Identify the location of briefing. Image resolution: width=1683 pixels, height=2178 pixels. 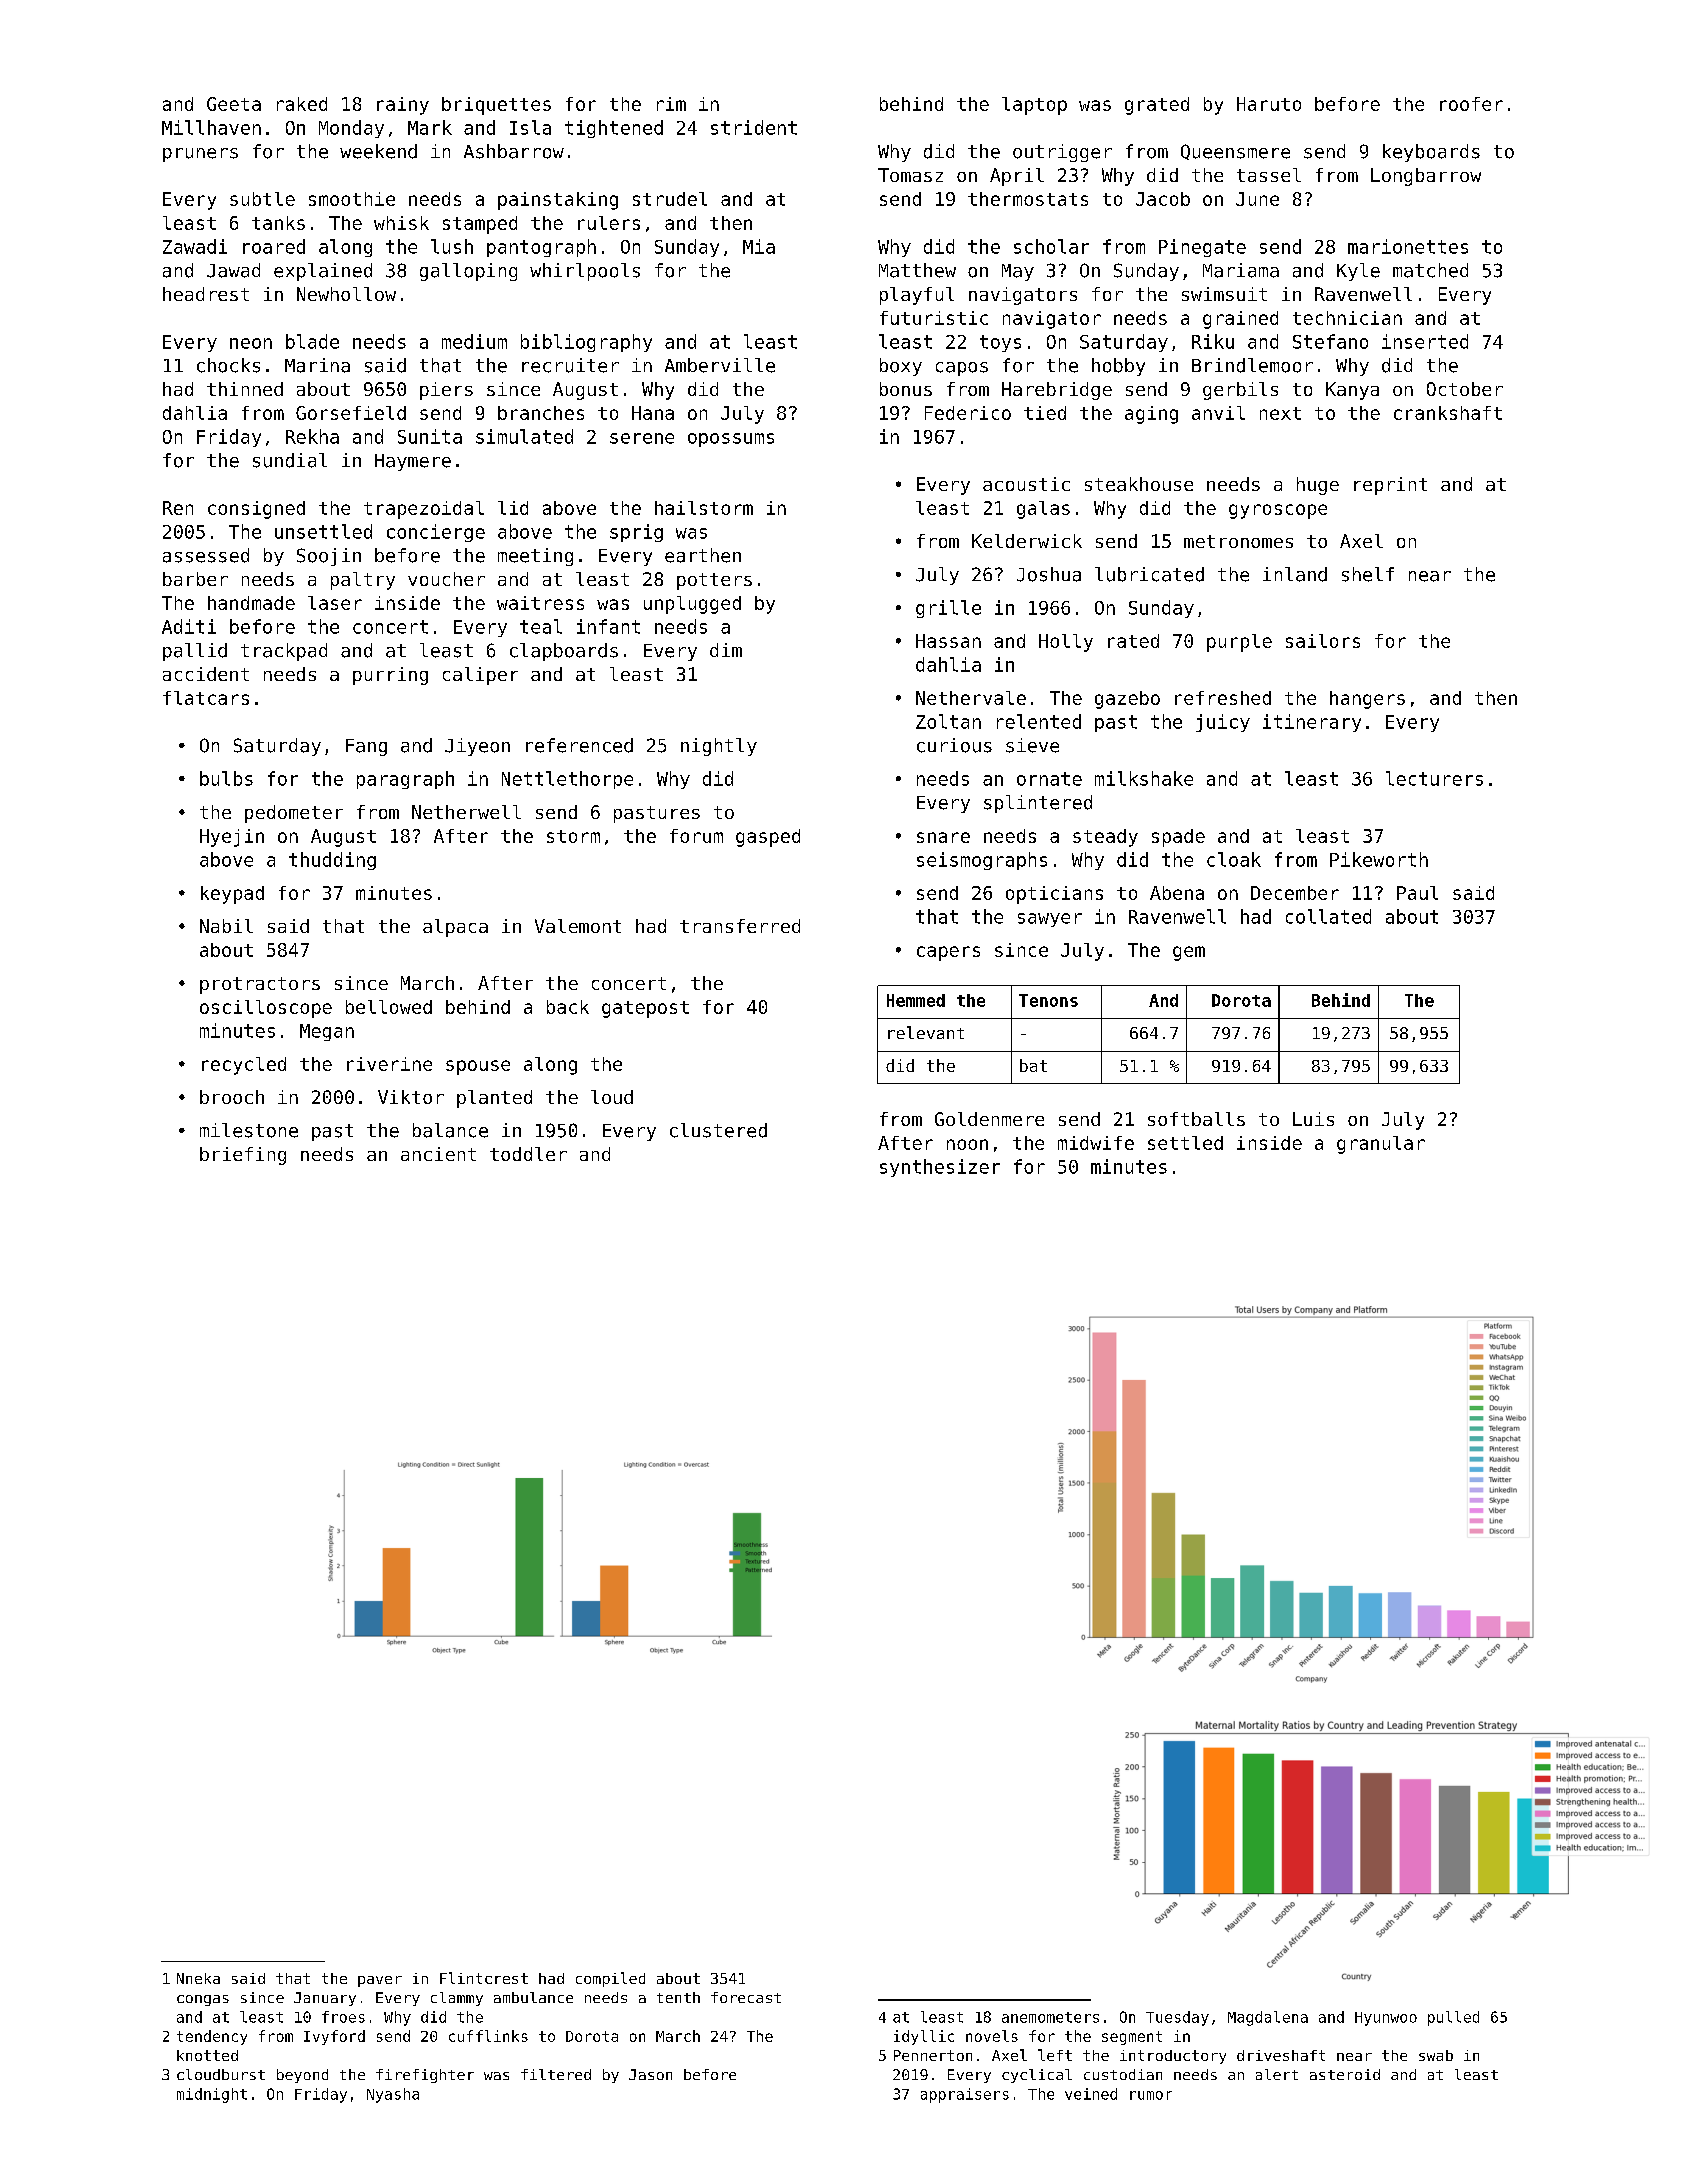
(243, 1156).
